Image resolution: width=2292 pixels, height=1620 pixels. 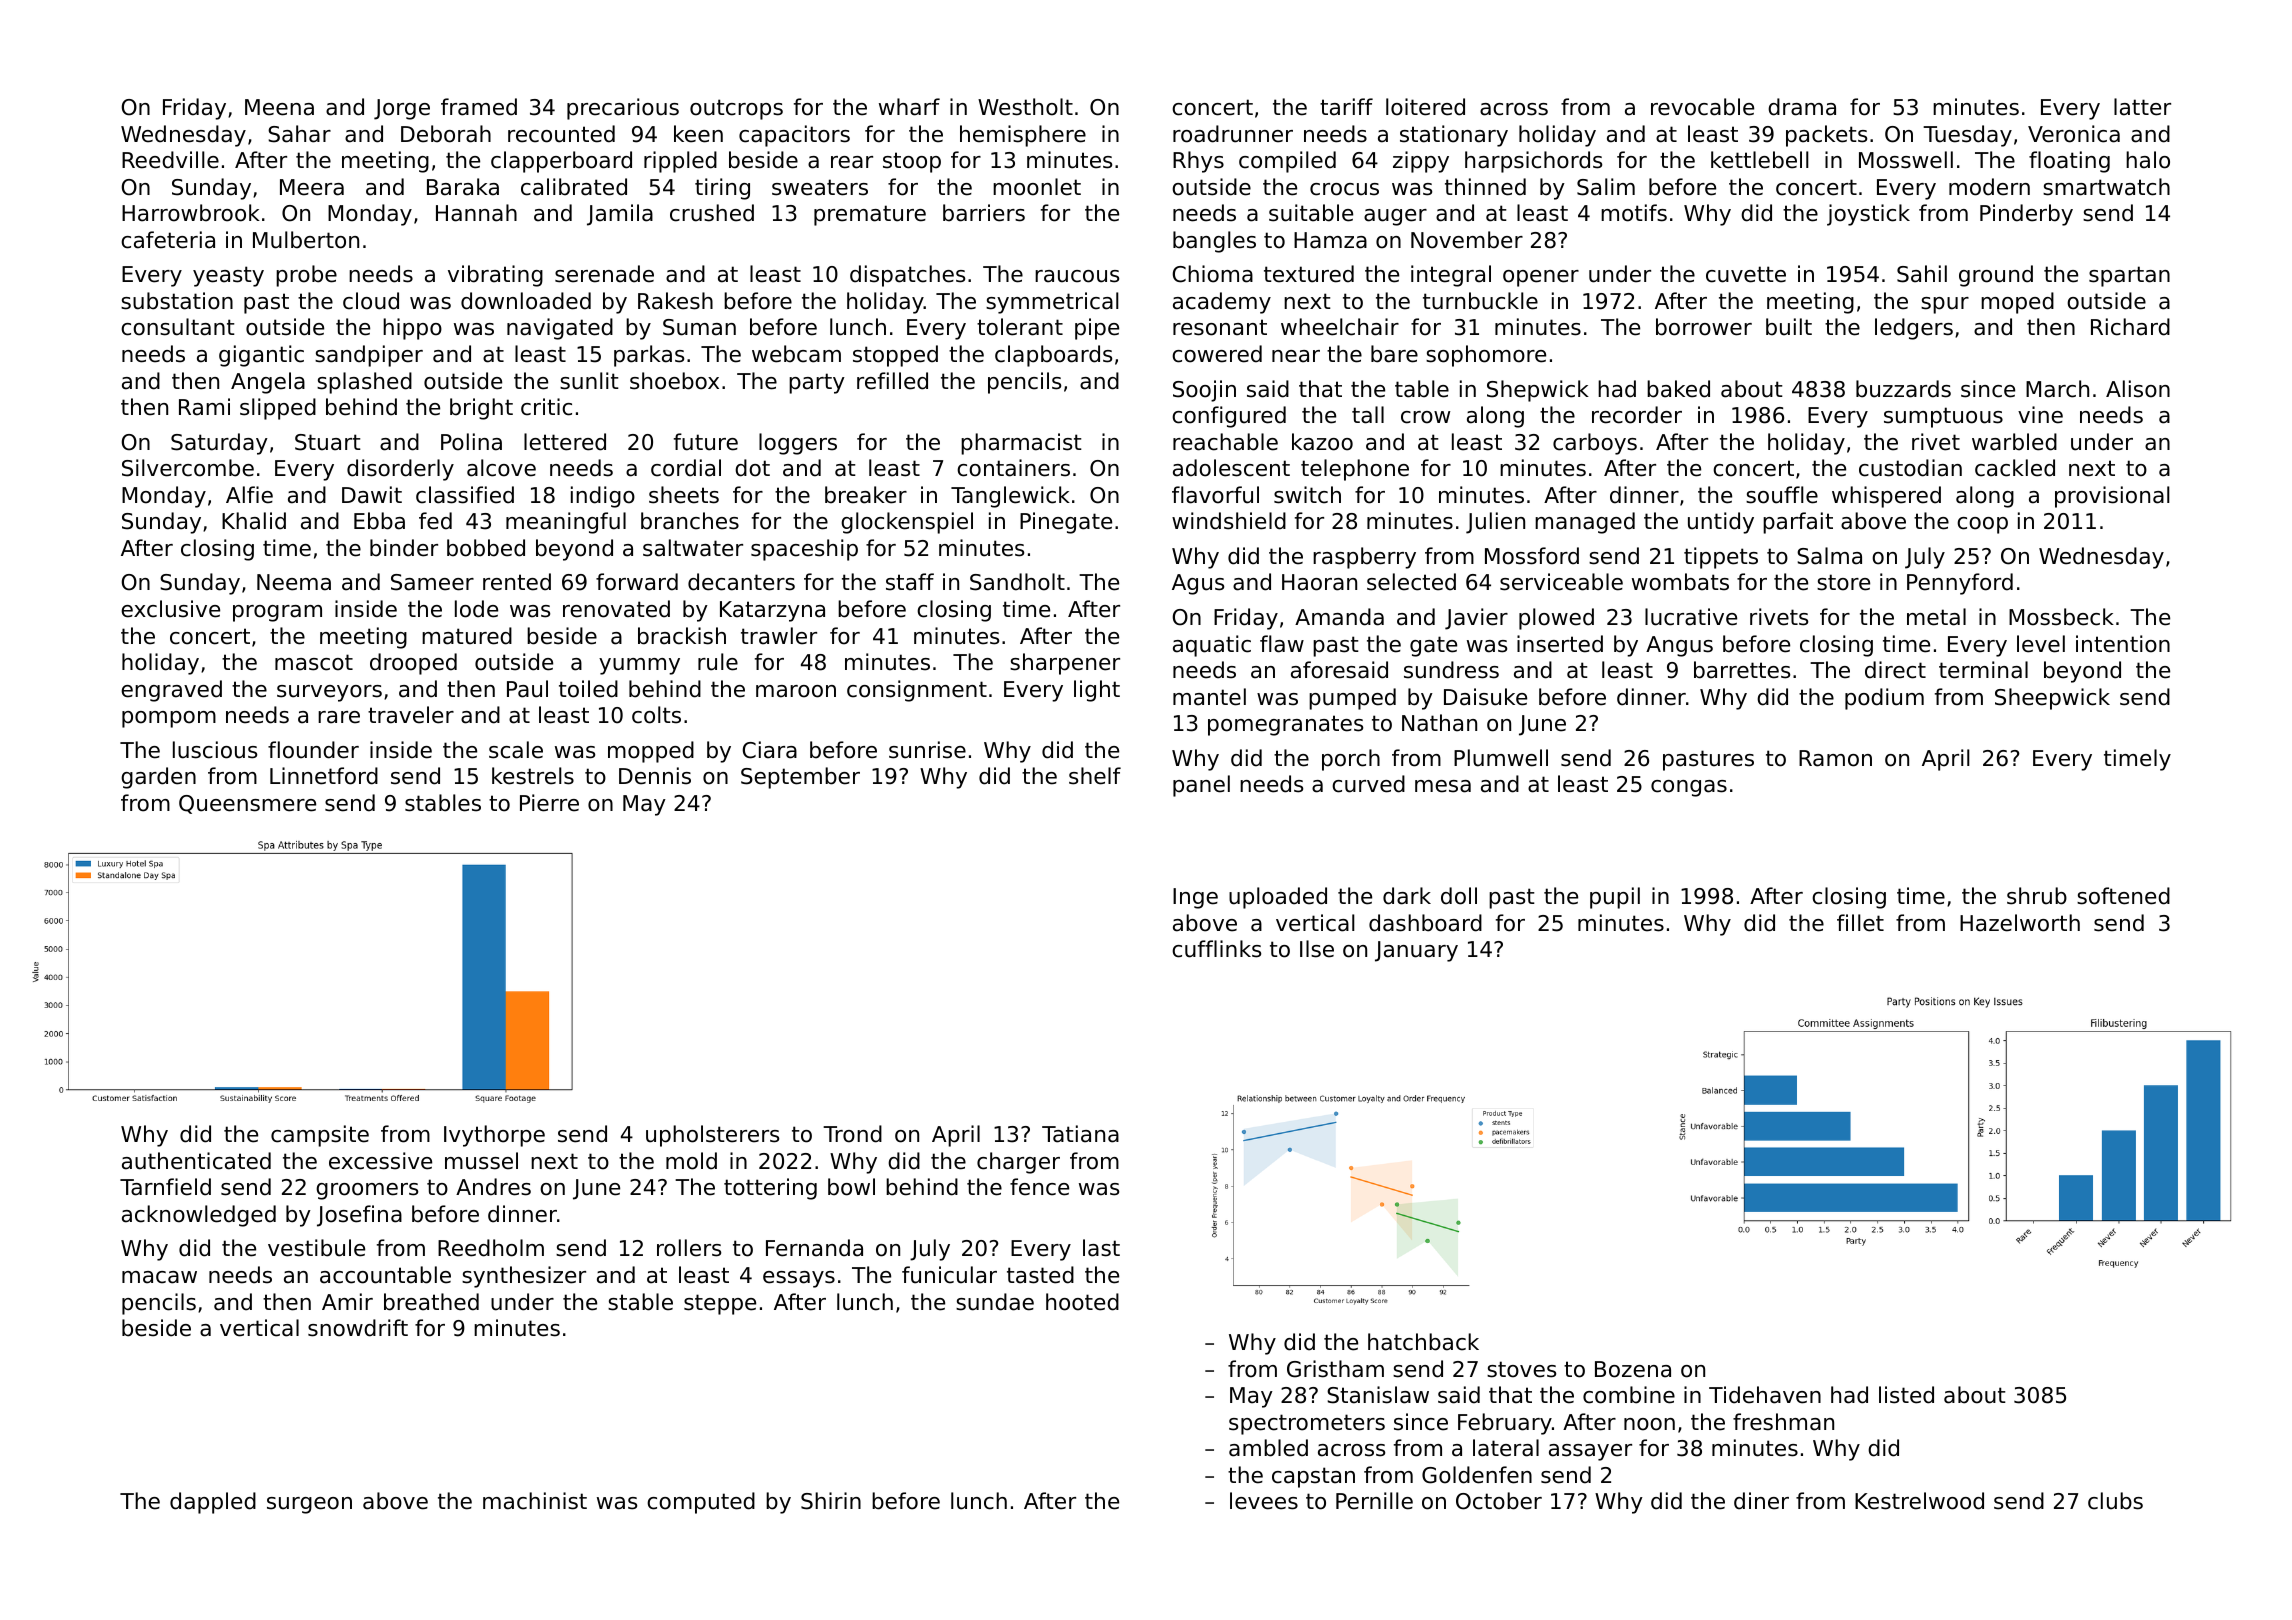 What do you see at coordinates (1802, 107) in the screenshot?
I see `drama` at bounding box center [1802, 107].
